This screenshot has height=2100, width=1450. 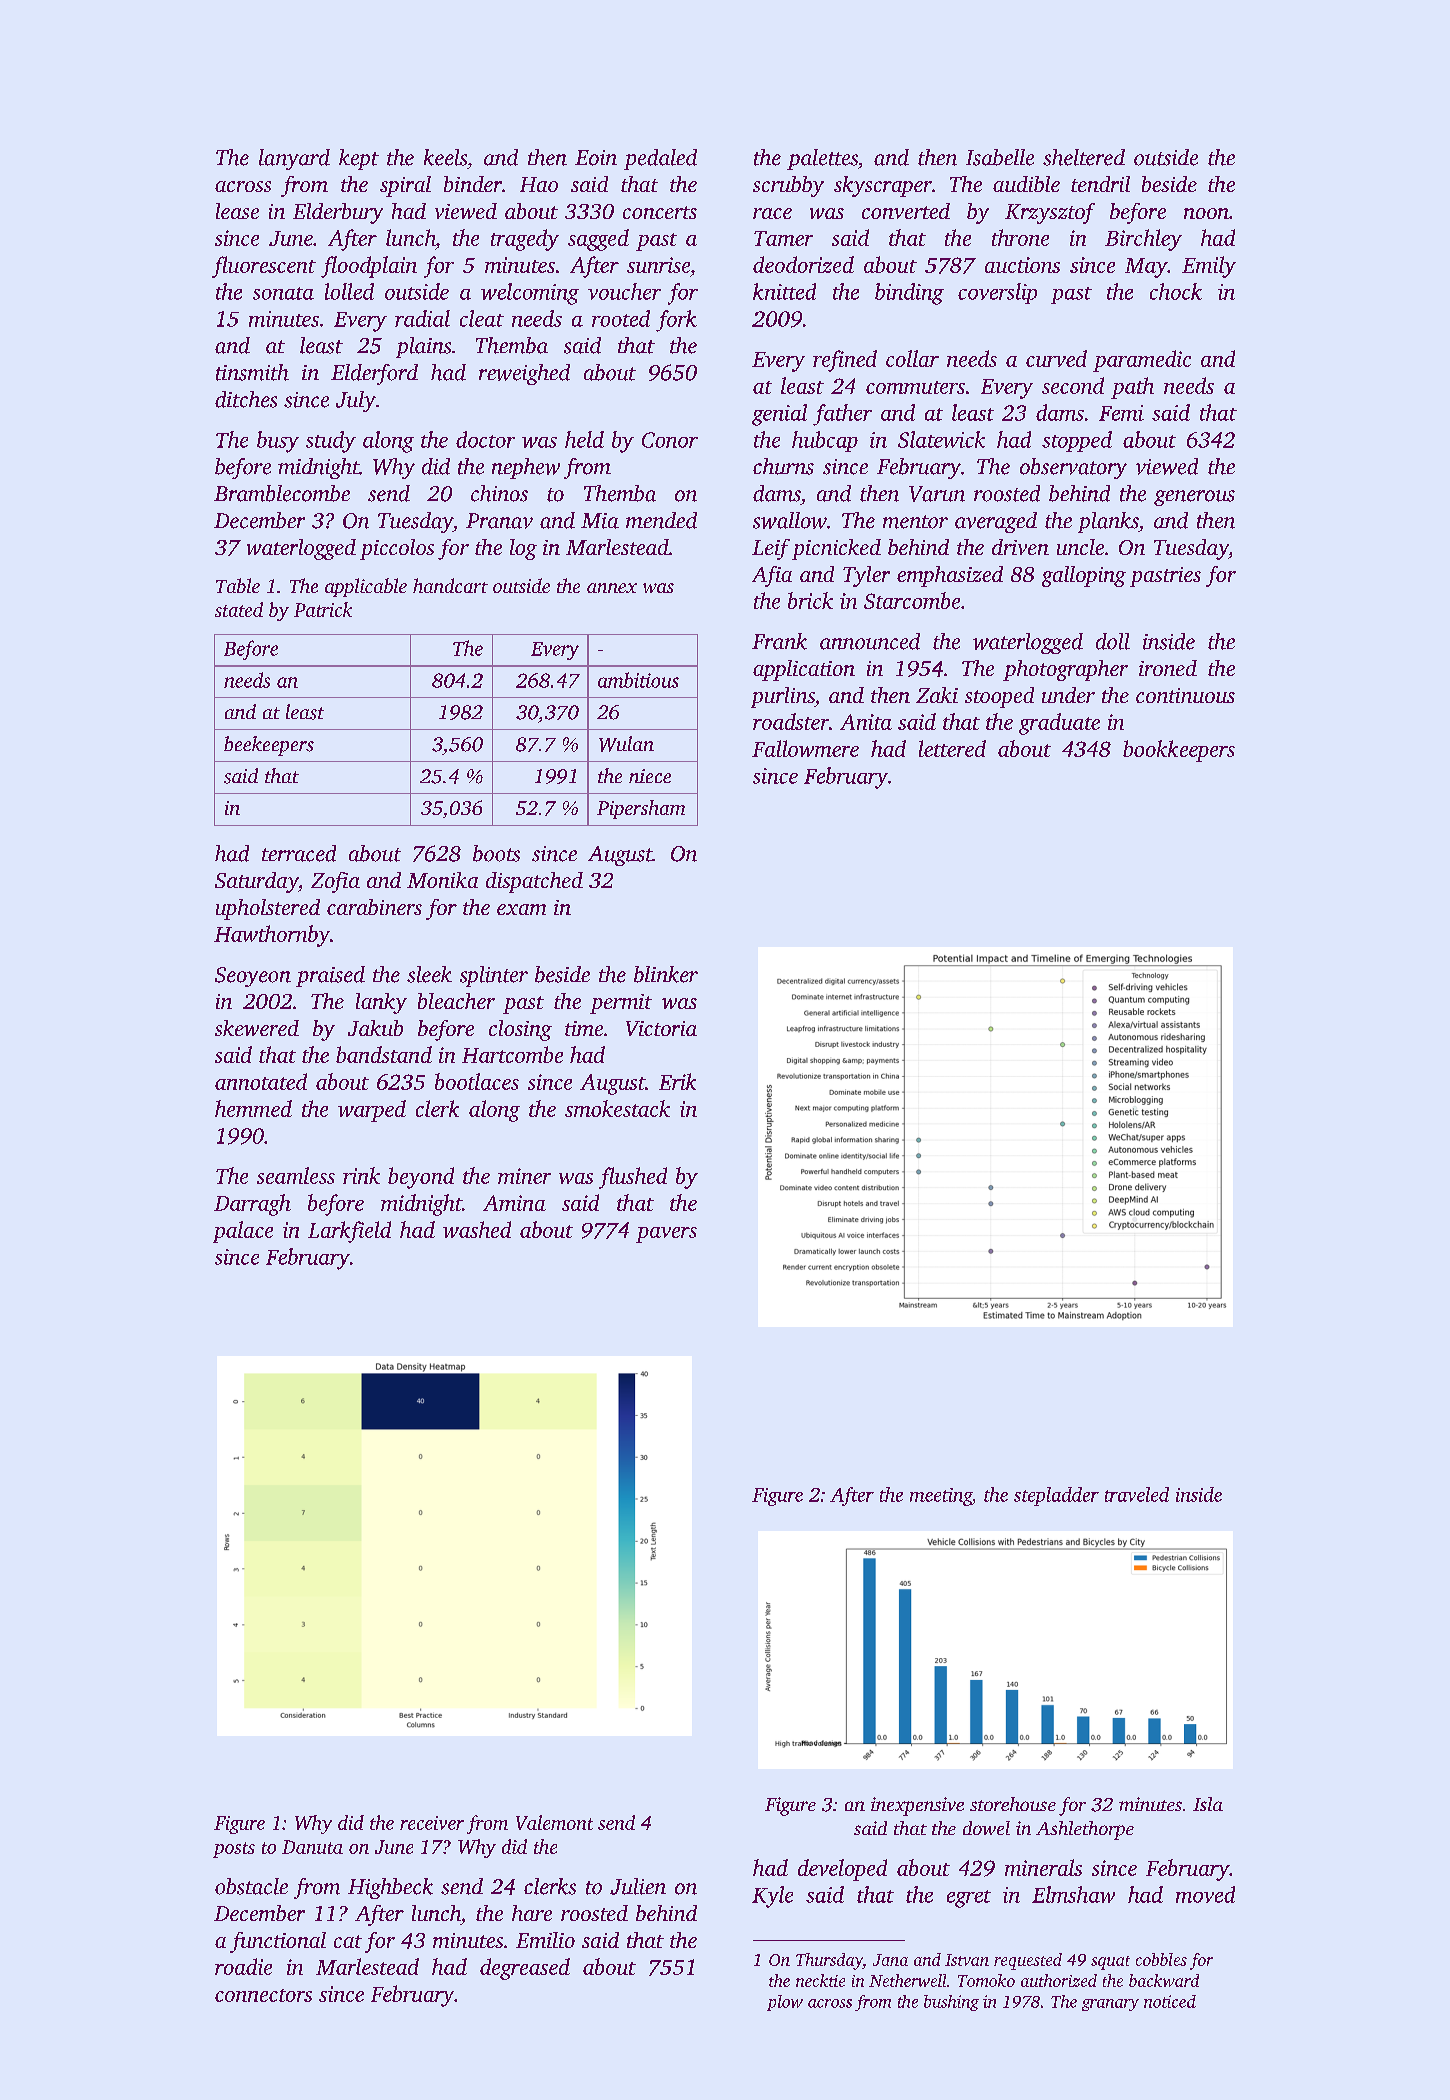 What do you see at coordinates (909, 294) in the screenshot?
I see `binding` at bounding box center [909, 294].
